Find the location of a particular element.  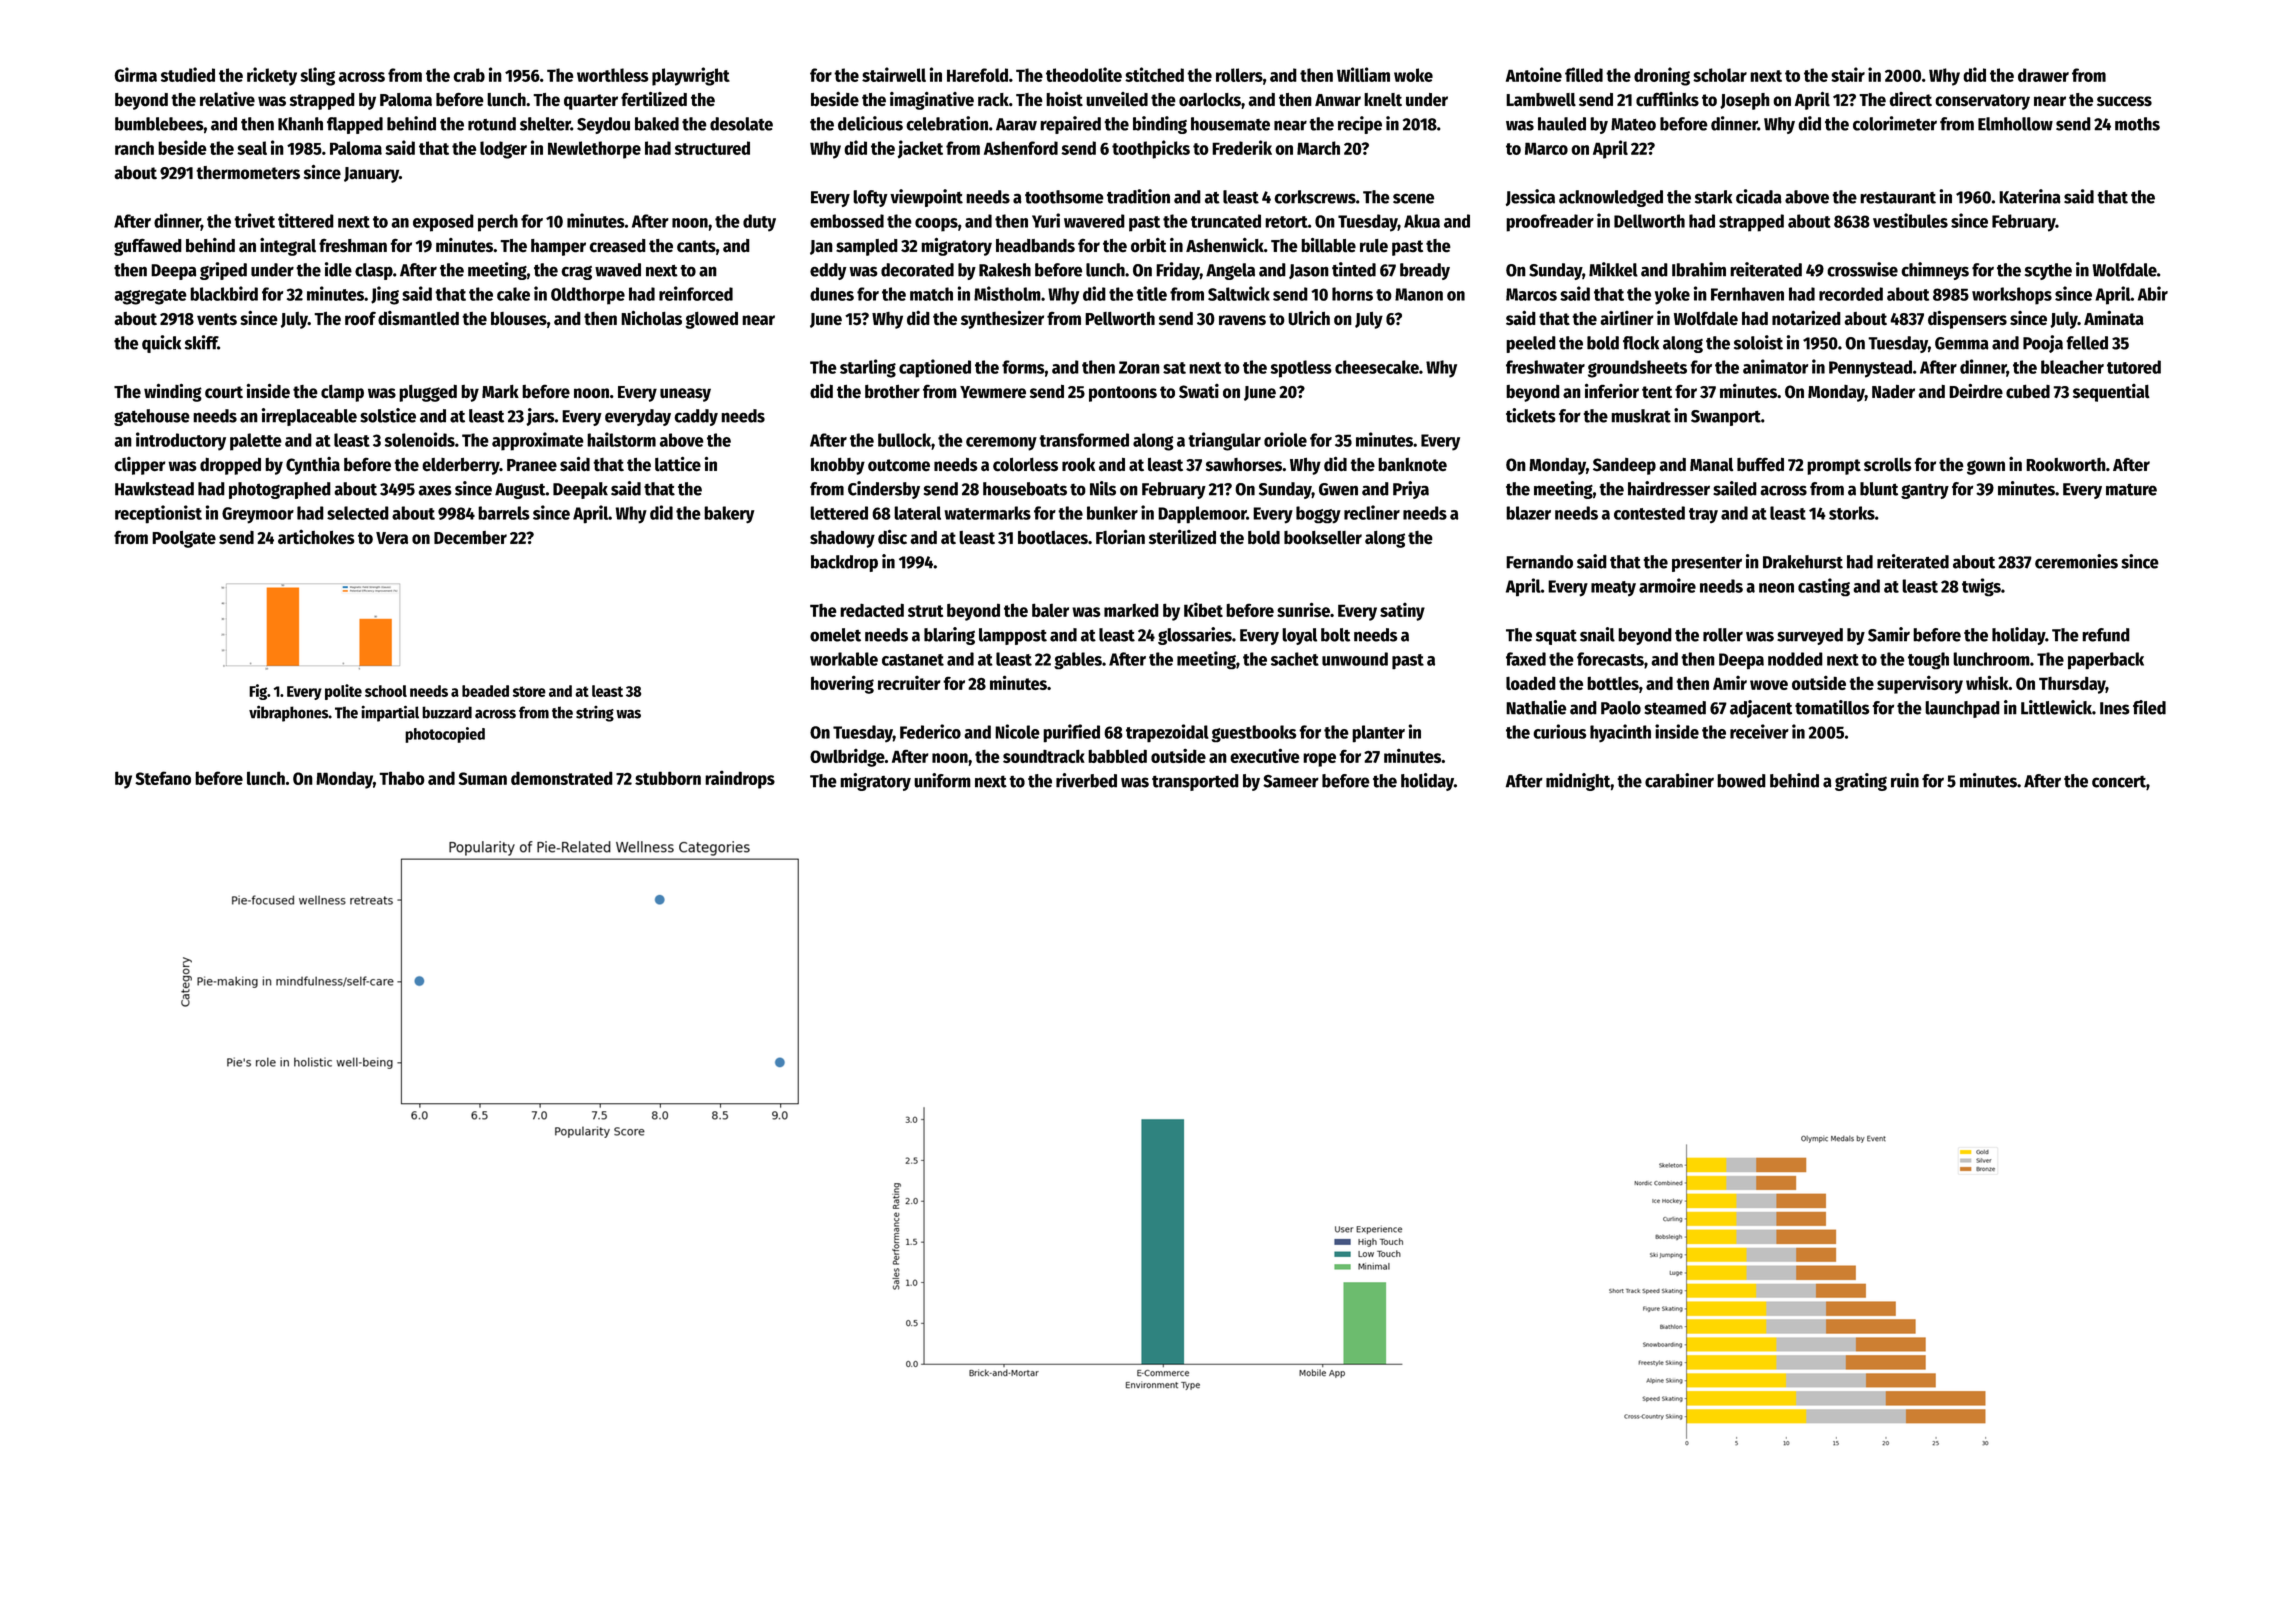

Suman is located at coordinates (483, 778).
